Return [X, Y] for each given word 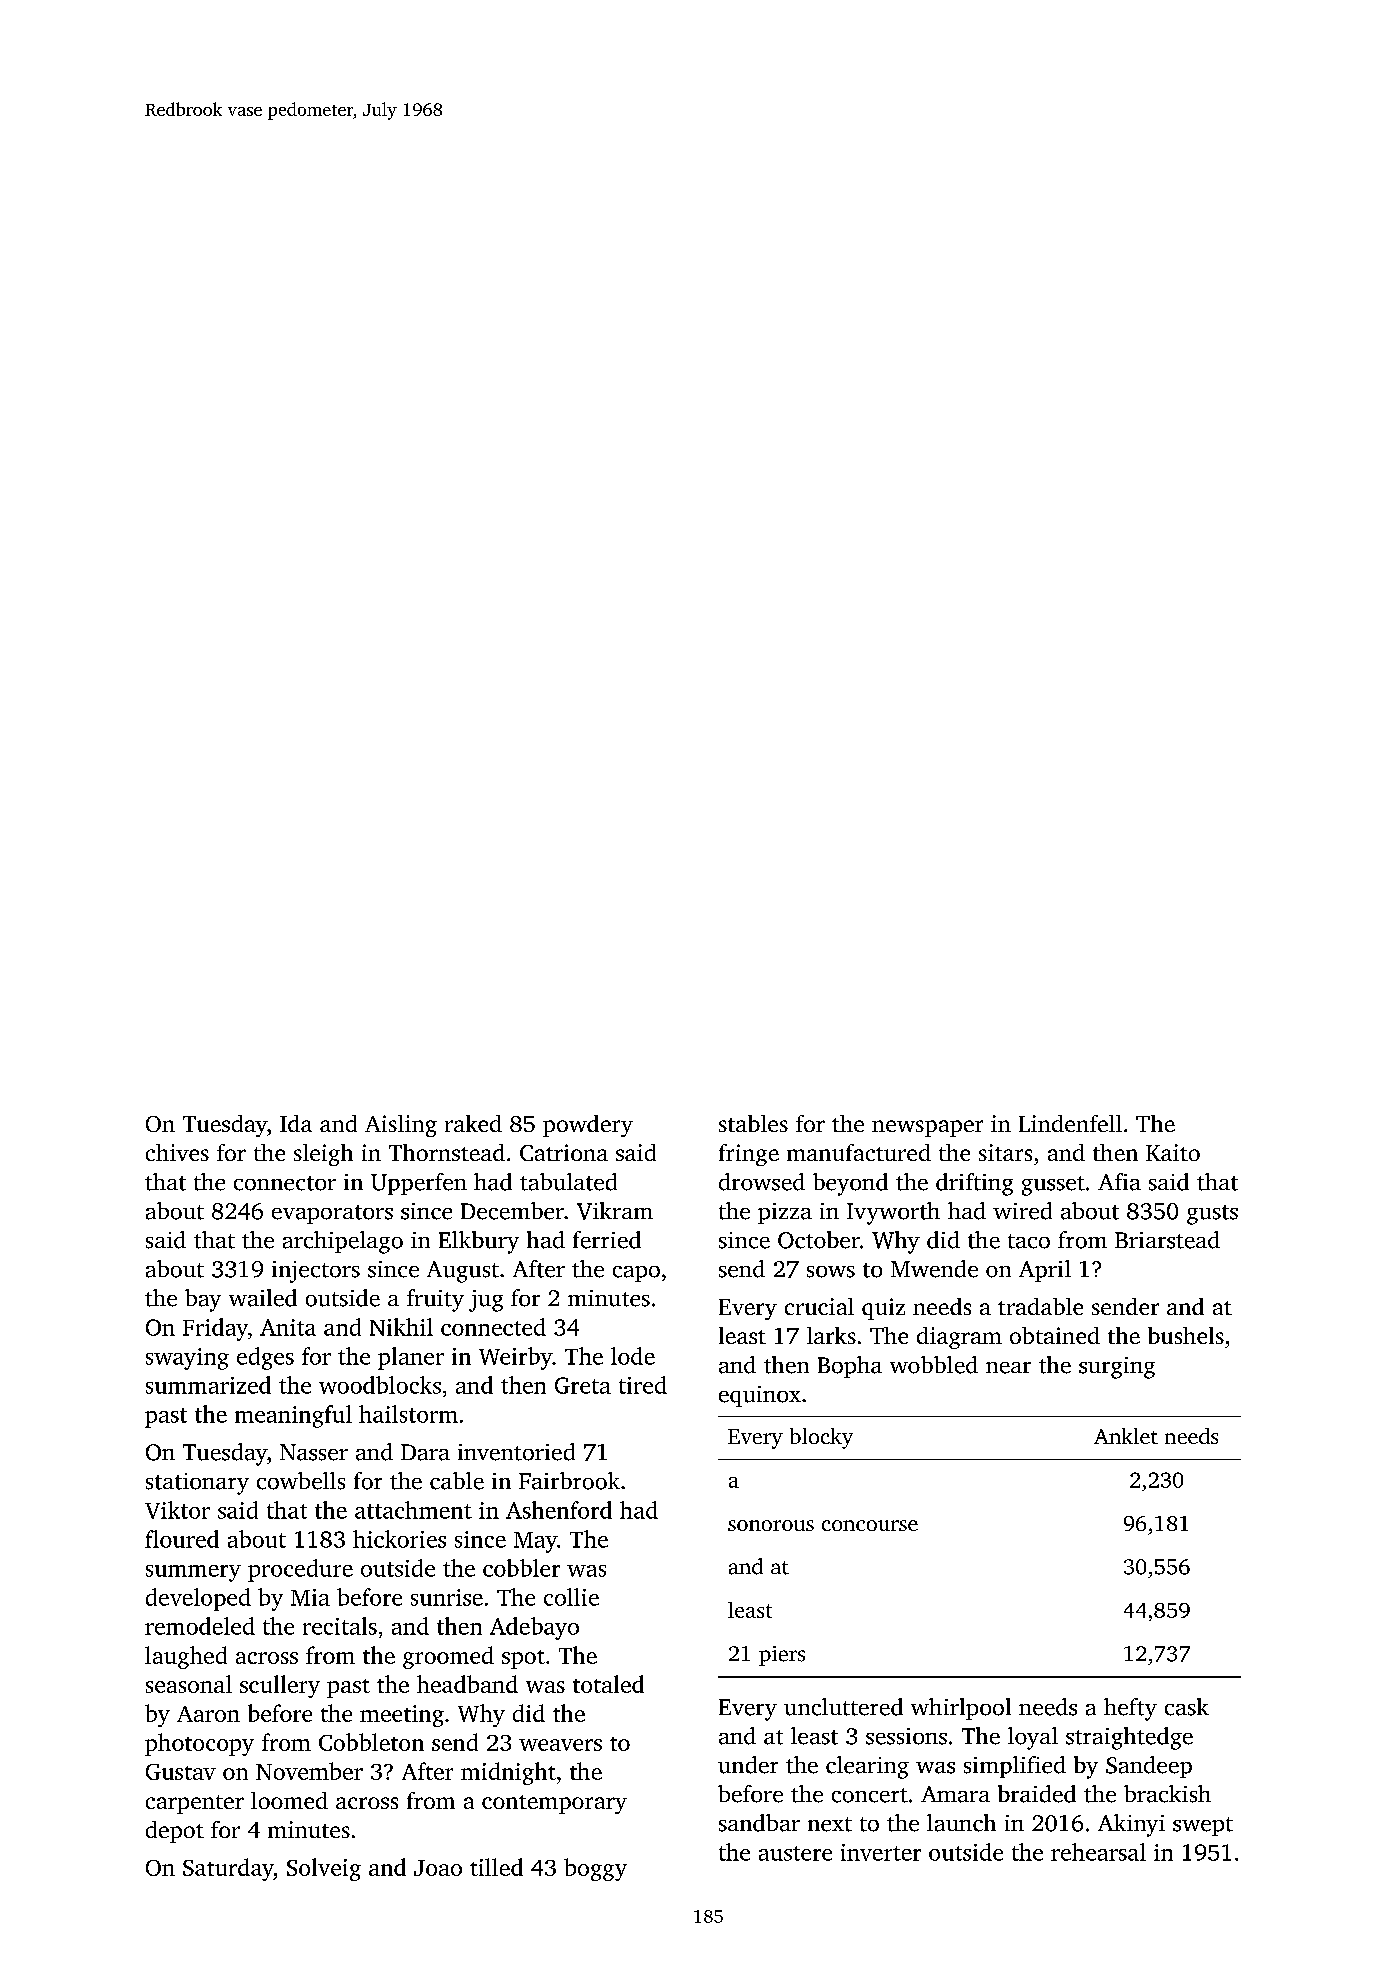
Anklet [1126, 1436]
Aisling [401, 1126]
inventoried [516, 1452]
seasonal [189, 1684]
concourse [870, 1525]
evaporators [332, 1214]
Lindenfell [1070, 1123]
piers [782, 1656]
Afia [1119, 1182]
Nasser [314, 1452]
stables [753, 1123]
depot [175, 1832]
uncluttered [843, 1707]
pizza [785, 1213]
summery [193, 1573]
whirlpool [961, 1709]
